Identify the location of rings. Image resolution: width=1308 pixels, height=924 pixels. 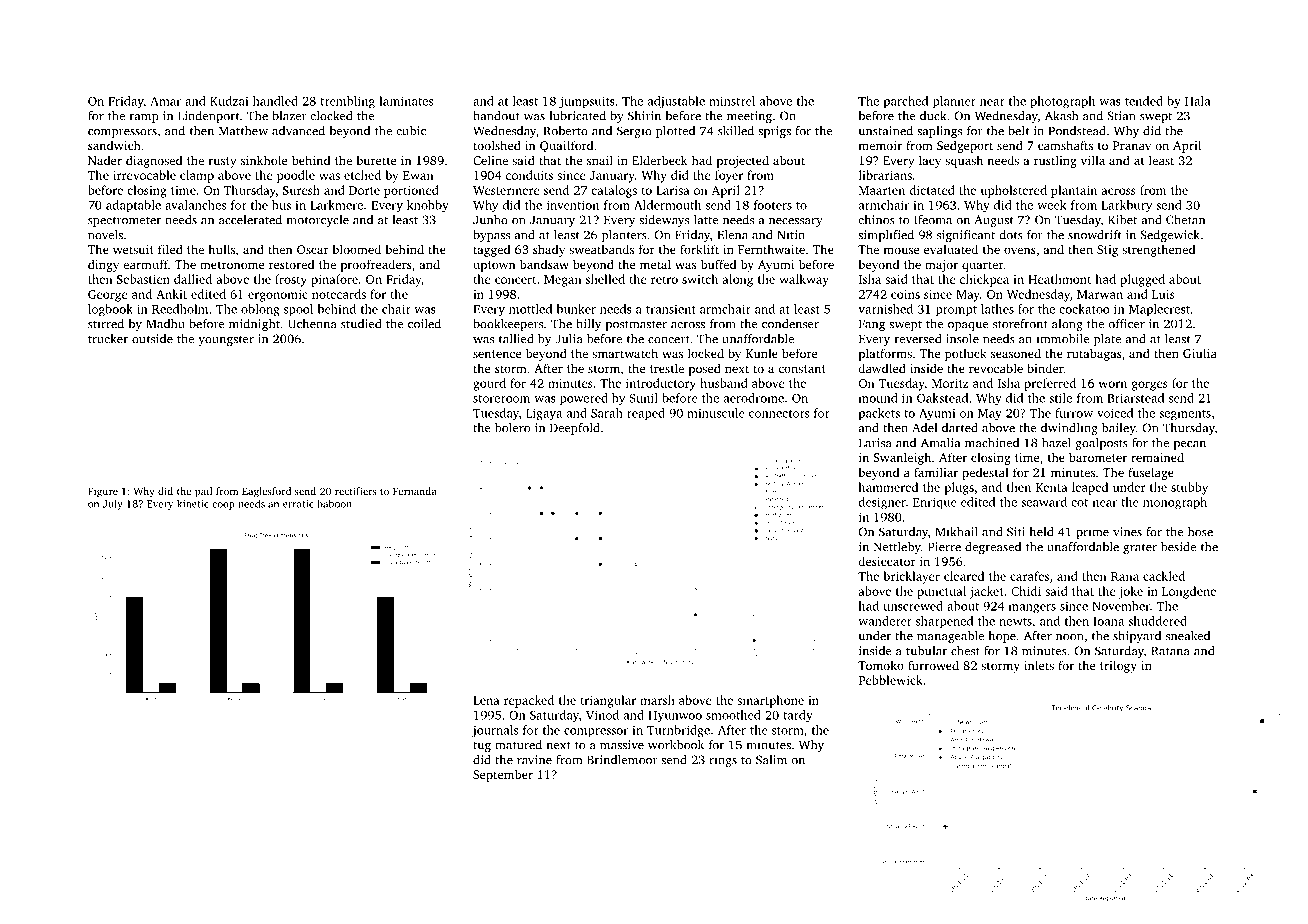
(723, 761).
